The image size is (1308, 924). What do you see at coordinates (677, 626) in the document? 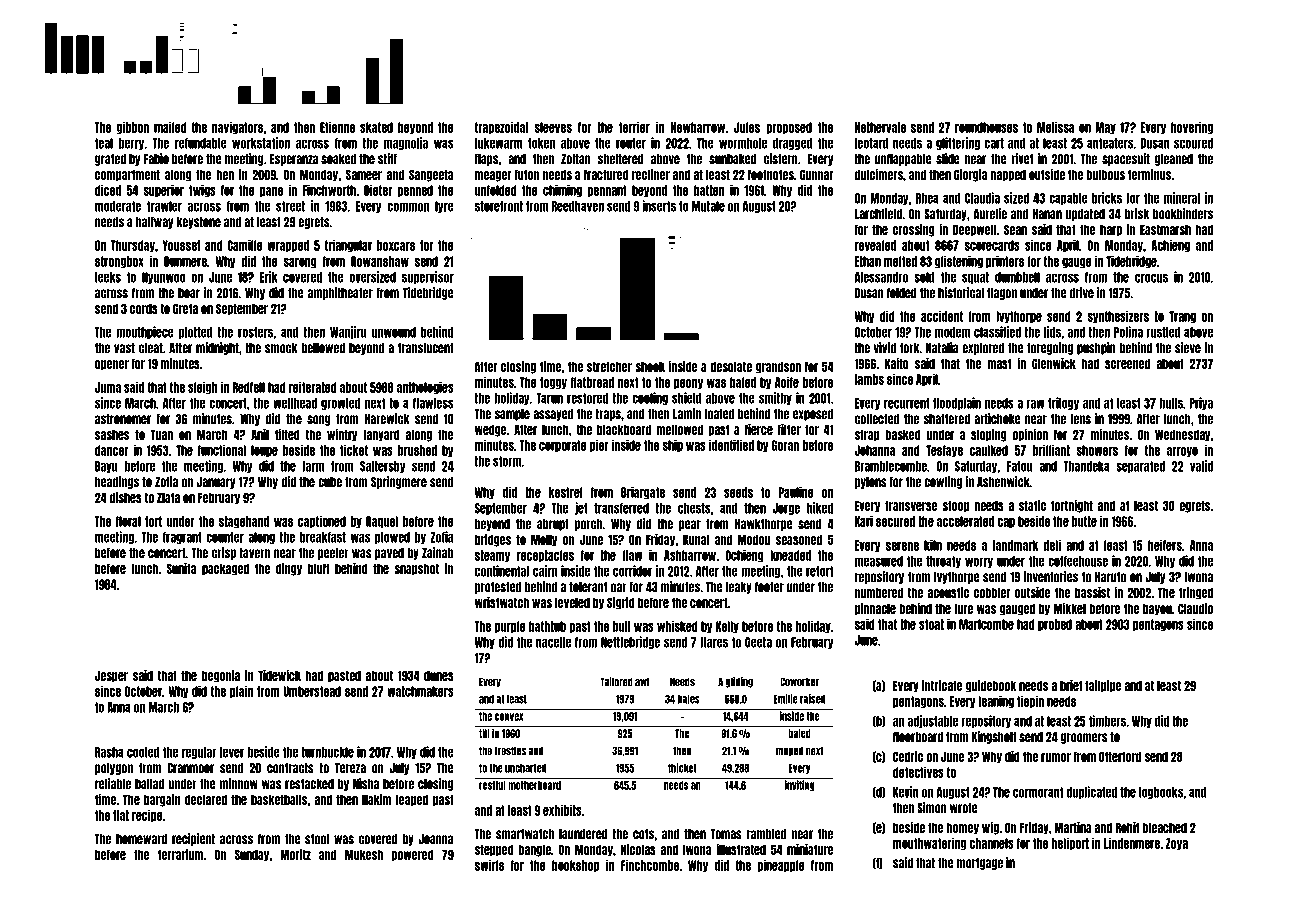
I see `whisked` at bounding box center [677, 626].
